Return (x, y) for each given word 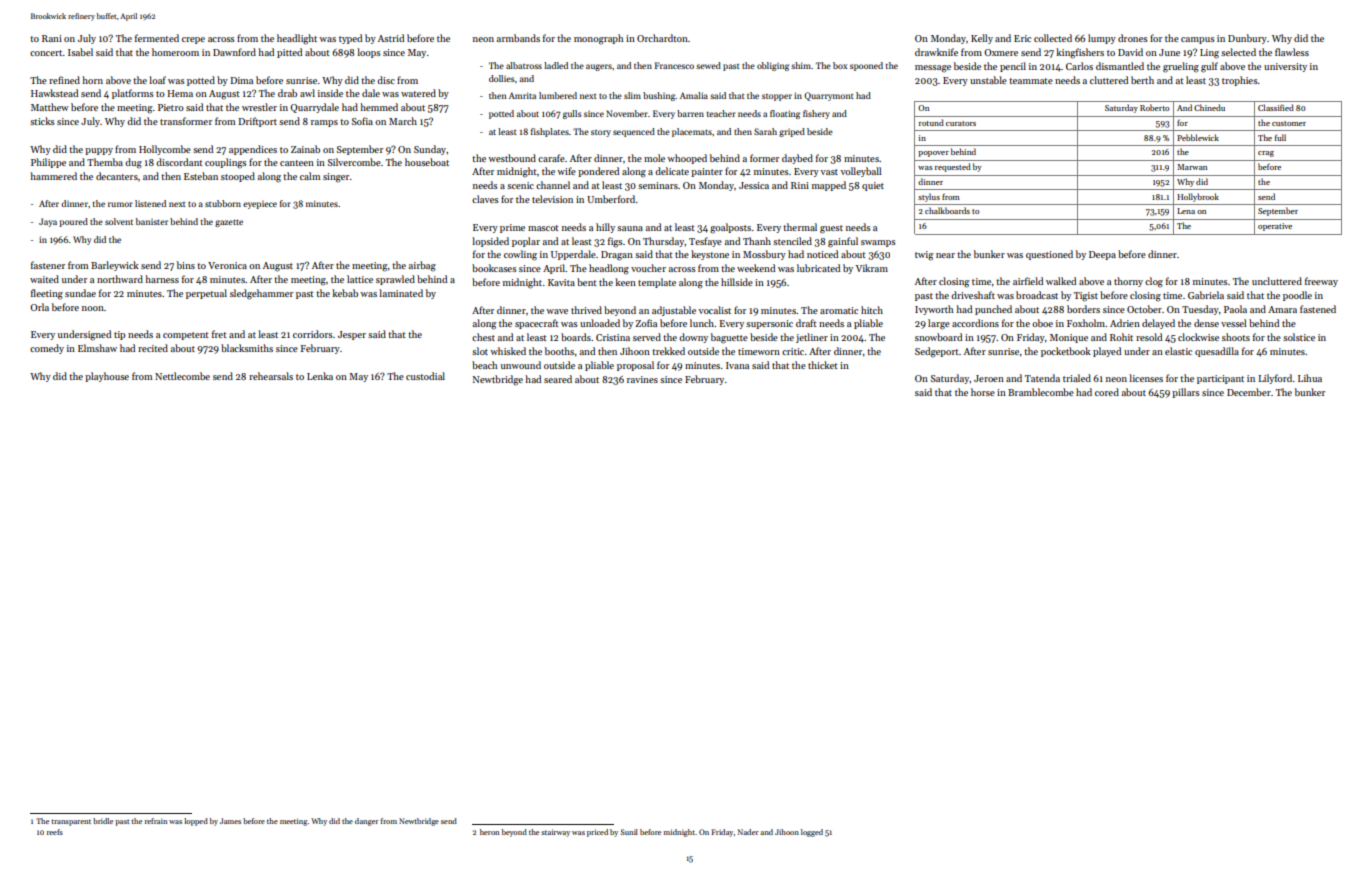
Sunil (629, 832)
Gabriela (1206, 295)
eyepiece (260, 205)
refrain (156, 821)
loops (368, 53)
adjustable (674, 311)
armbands (518, 38)
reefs (55, 832)
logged (812, 833)
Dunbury (1247, 39)
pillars (1185, 393)
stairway (555, 833)
